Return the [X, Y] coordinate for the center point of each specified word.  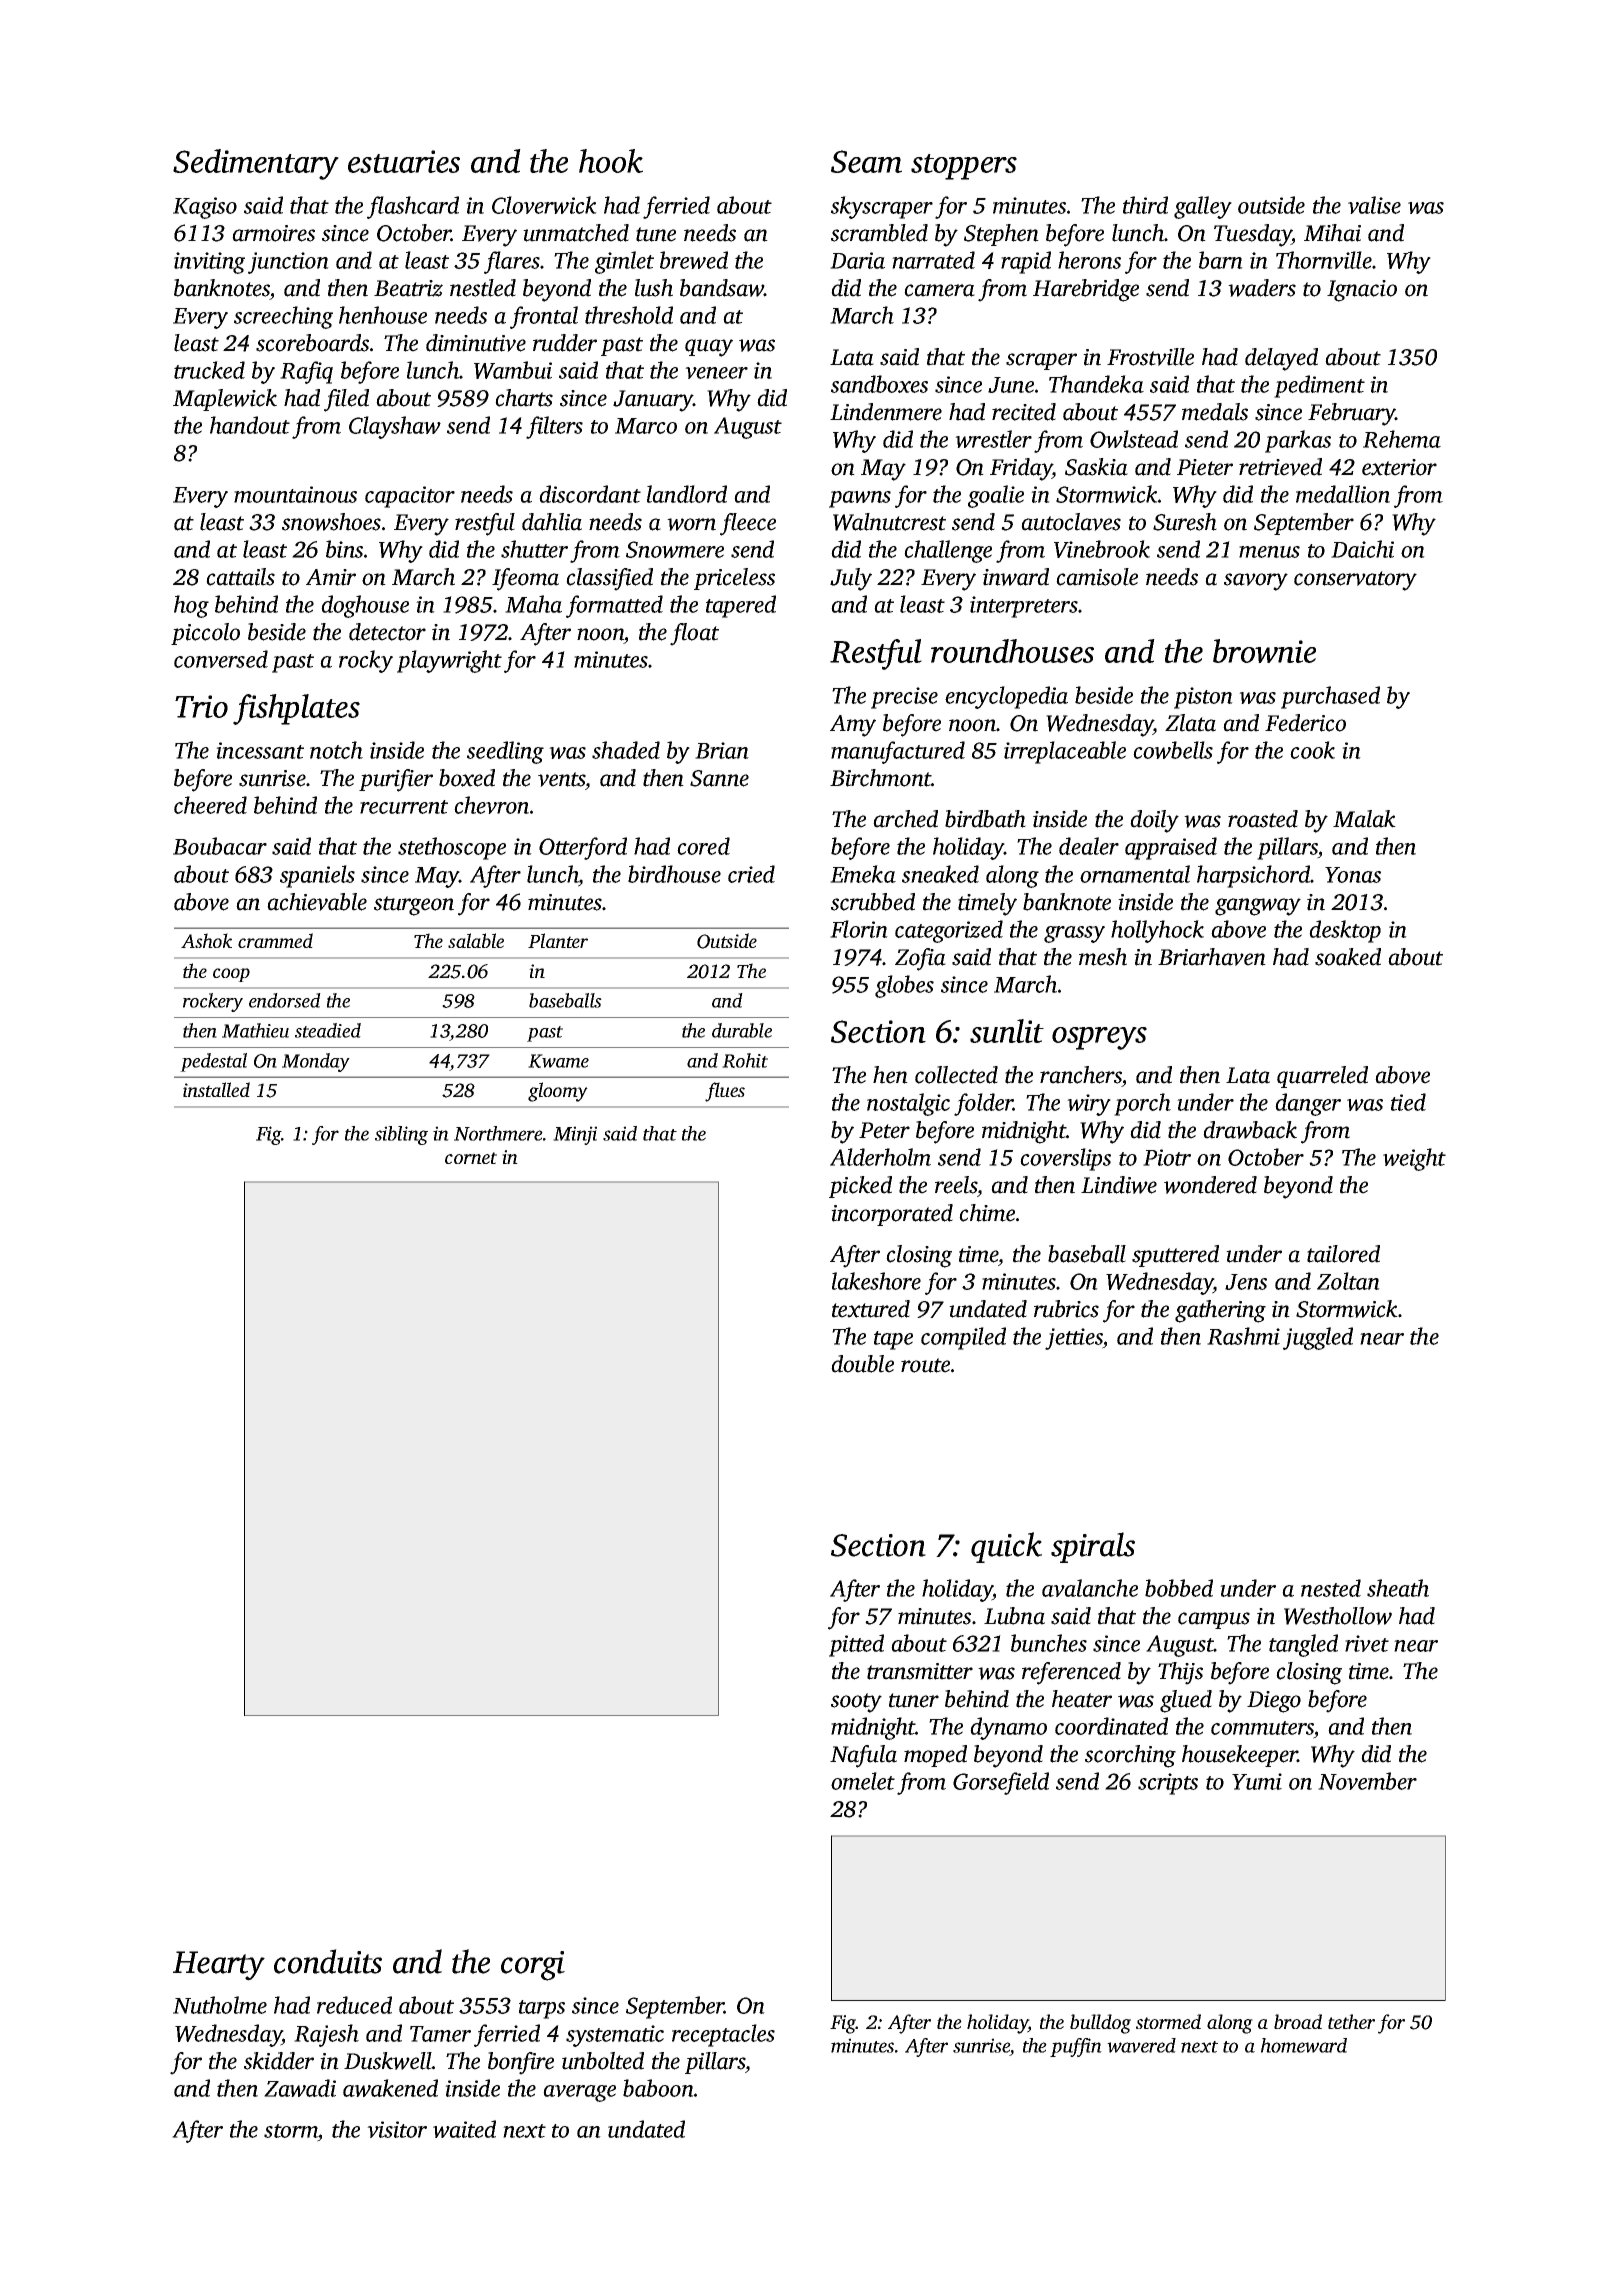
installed [216, 1089]
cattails [240, 577]
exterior [1399, 467]
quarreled [1322, 1077]
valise [1374, 205]
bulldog [1100, 2024]
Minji [575, 1135]
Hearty [219, 1966]
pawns [860, 499]
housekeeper [1240, 1756]
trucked [209, 370]
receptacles [723, 2035]
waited [464, 2129]
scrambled [879, 233]
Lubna [1014, 1616]
